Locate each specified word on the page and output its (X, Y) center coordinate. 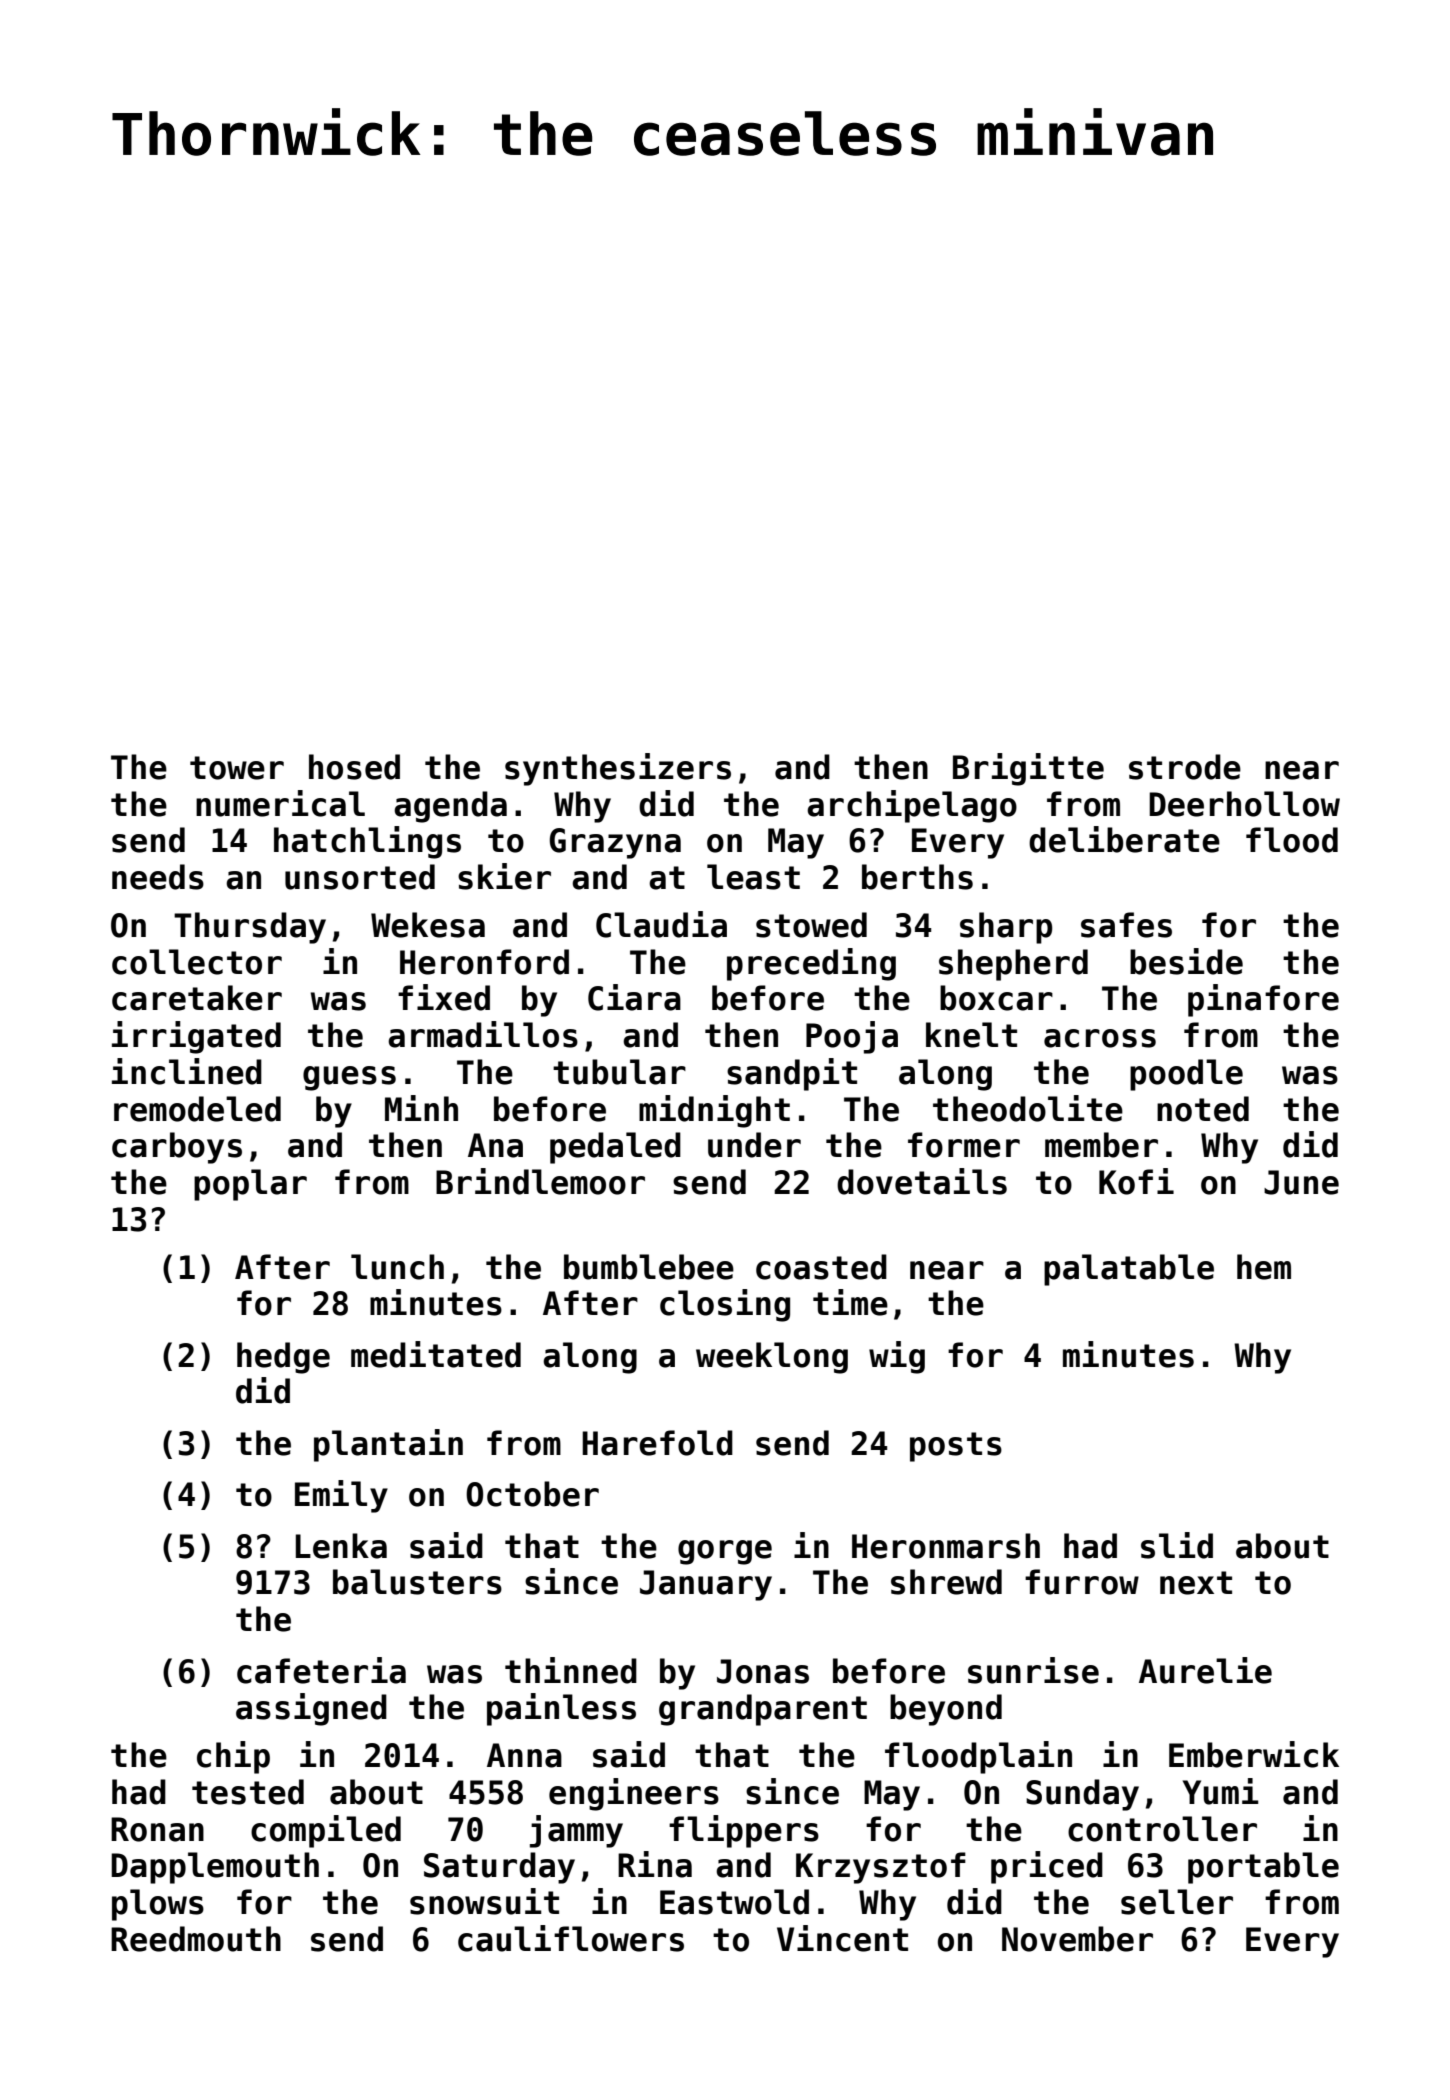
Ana (495, 1145)
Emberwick (1254, 1754)
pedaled (615, 1148)
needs (158, 877)
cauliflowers (571, 1938)
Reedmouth (196, 1939)
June (1301, 1182)
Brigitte (1028, 769)
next (1196, 1583)
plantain (388, 1445)
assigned (311, 1709)
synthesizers (618, 769)
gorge (725, 1552)
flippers (744, 1831)
